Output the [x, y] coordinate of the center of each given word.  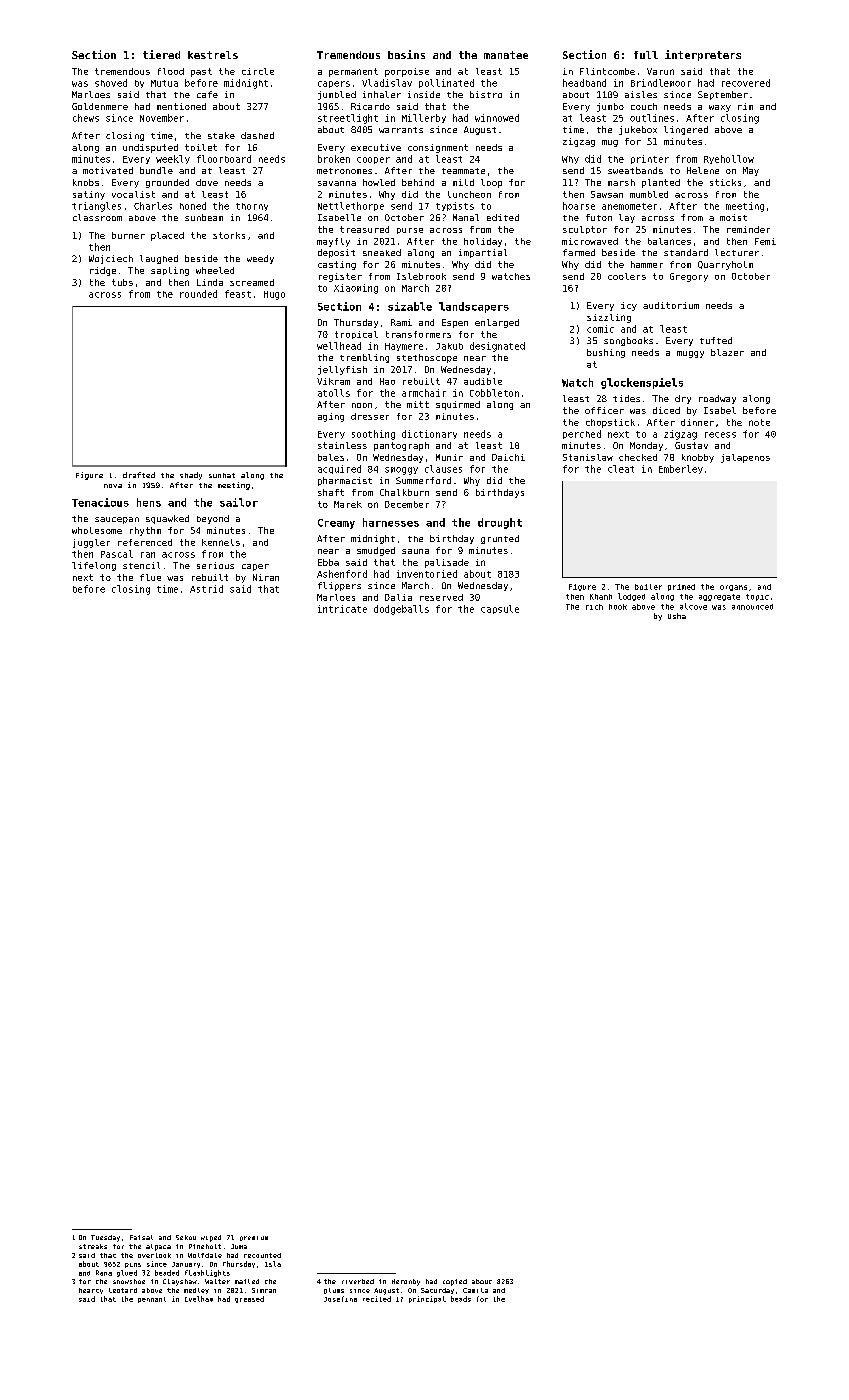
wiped [211, 1238]
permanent [353, 72]
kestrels [213, 55]
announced [752, 607]
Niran [266, 577]
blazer [727, 352]
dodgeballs [401, 610]
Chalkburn [404, 492]
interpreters [703, 55]
